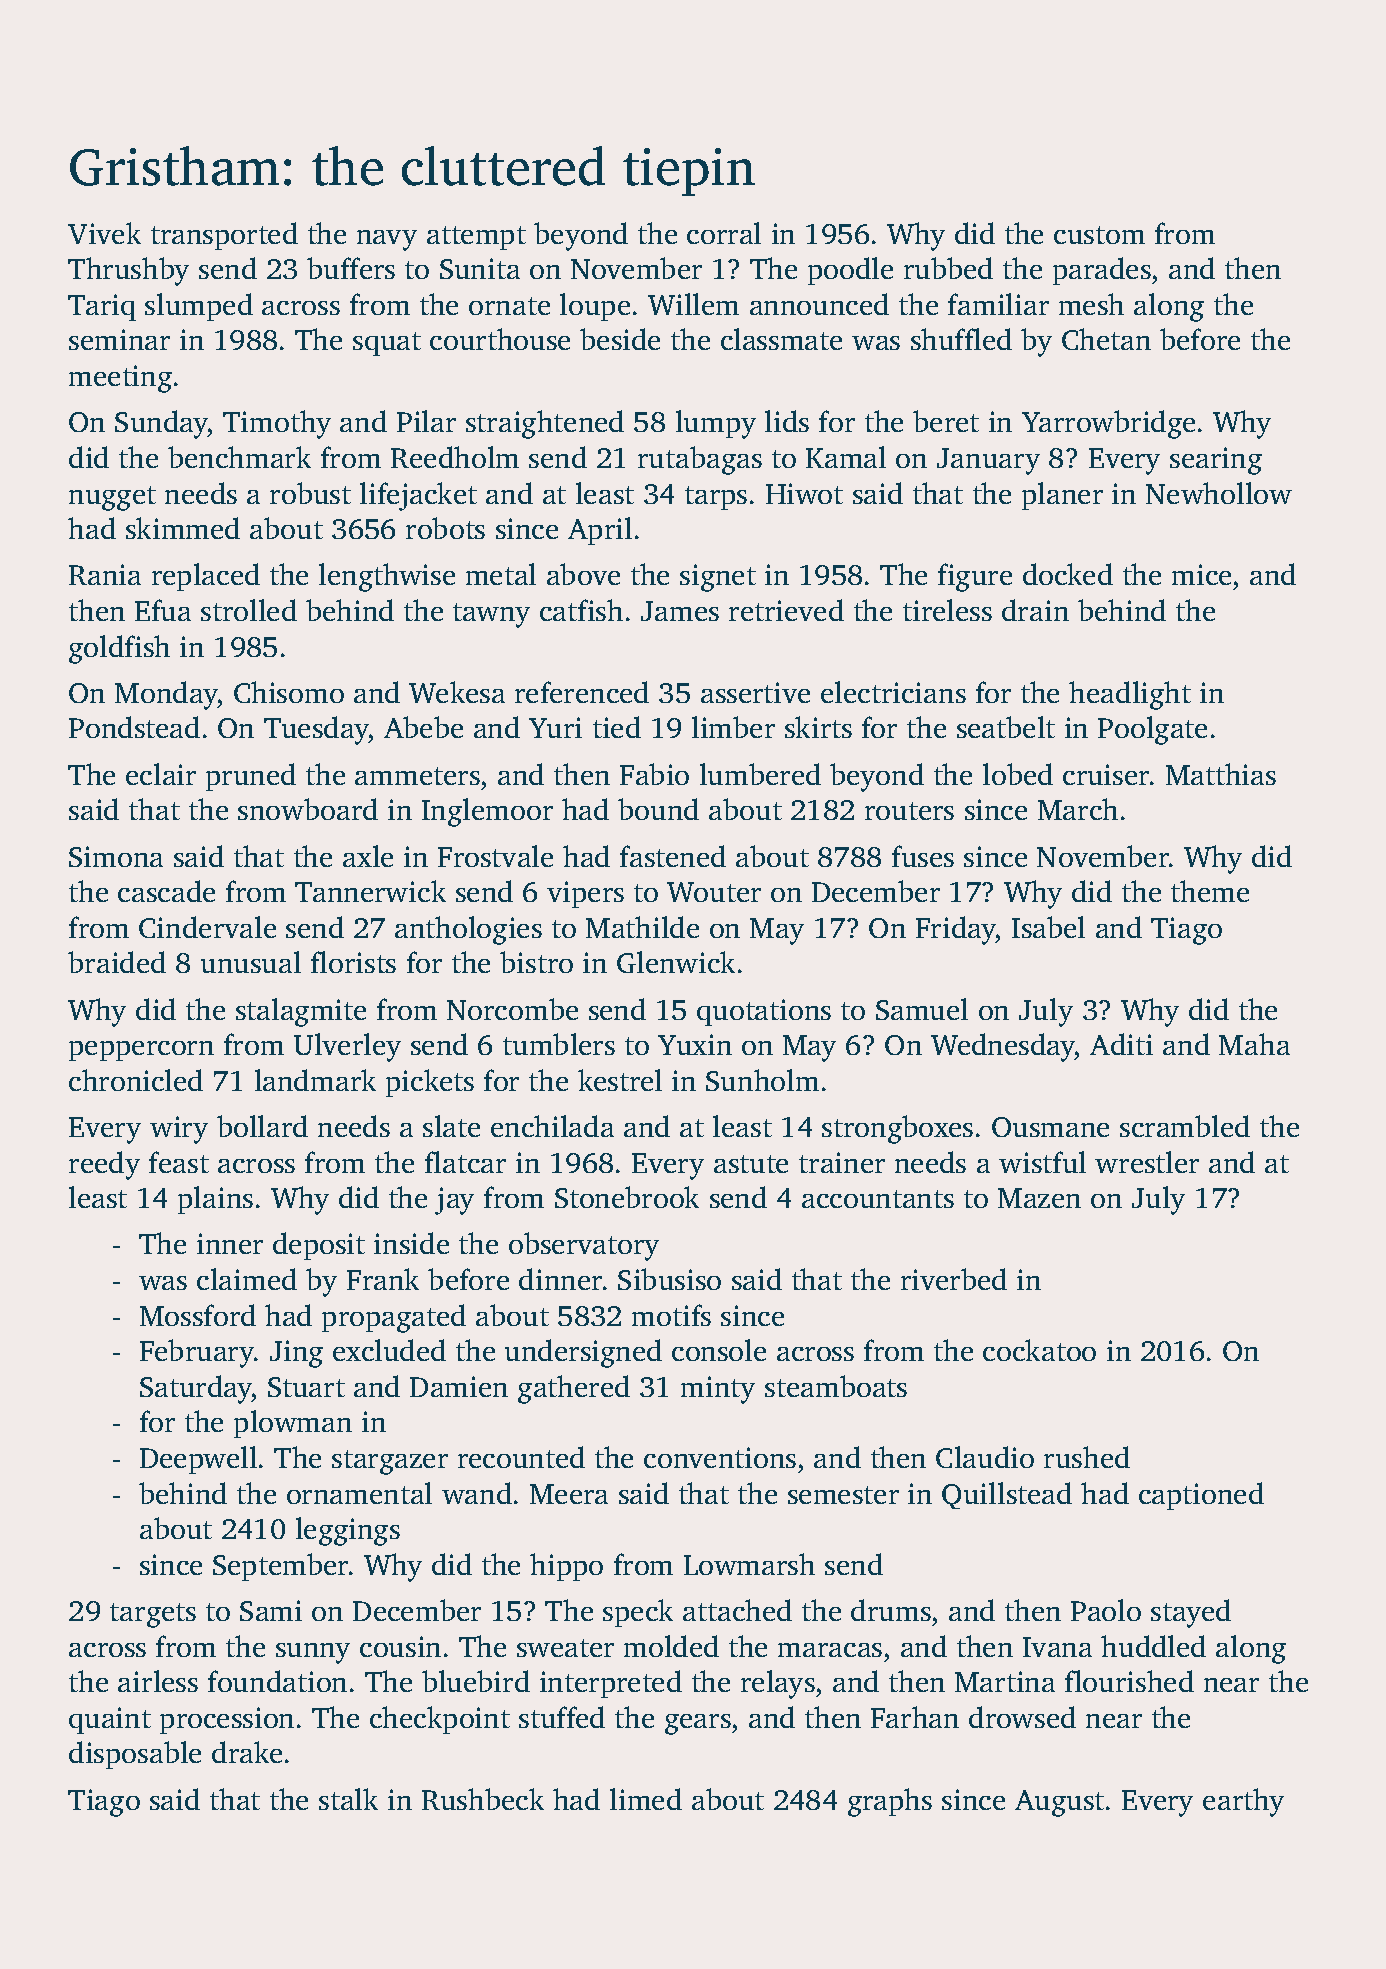 The image size is (1386, 1969). What do you see at coordinates (348, 1799) in the screenshot?
I see `stalk` at bounding box center [348, 1799].
